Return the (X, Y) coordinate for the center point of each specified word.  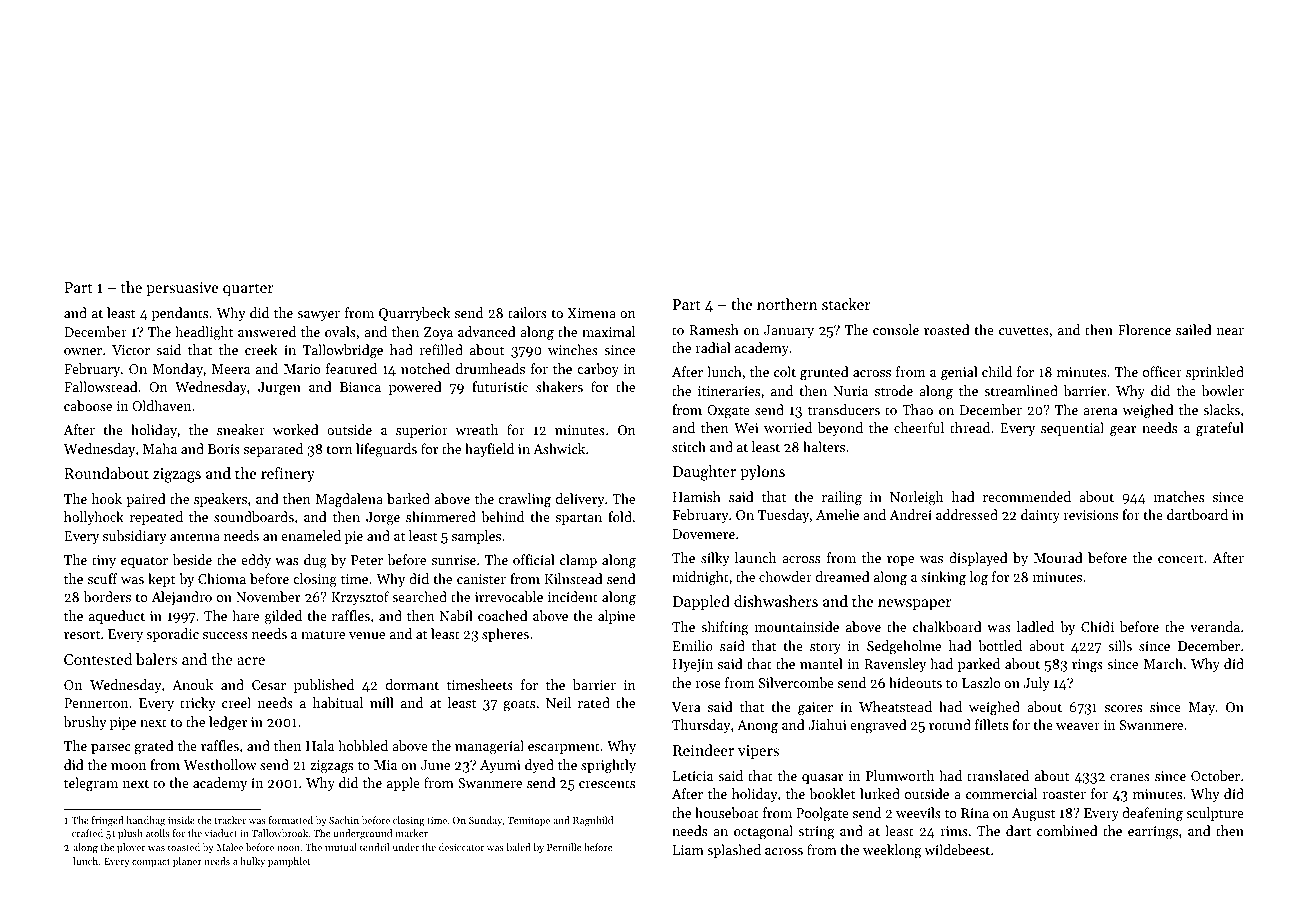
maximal (608, 331)
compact (151, 863)
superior (422, 431)
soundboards (254, 516)
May (1202, 708)
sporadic (172, 635)
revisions (1090, 515)
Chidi (1097, 626)
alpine (616, 617)
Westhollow (220, 764)
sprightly (608, 766)
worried (788, 427)
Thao (917, 409)
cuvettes (1024, 330)
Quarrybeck (414, 314)
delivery (580, 500)
